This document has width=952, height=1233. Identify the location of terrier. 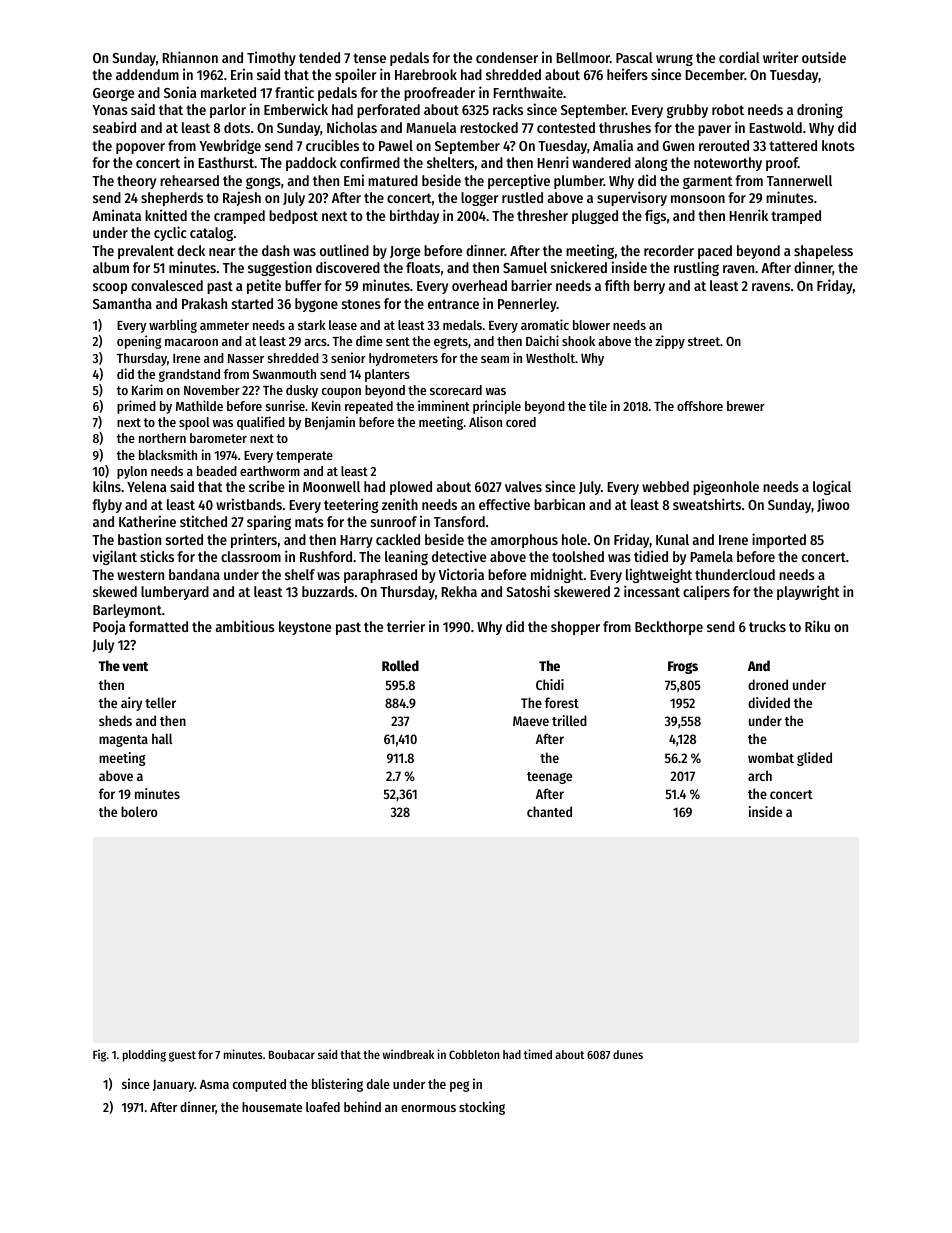
(406, 626).
